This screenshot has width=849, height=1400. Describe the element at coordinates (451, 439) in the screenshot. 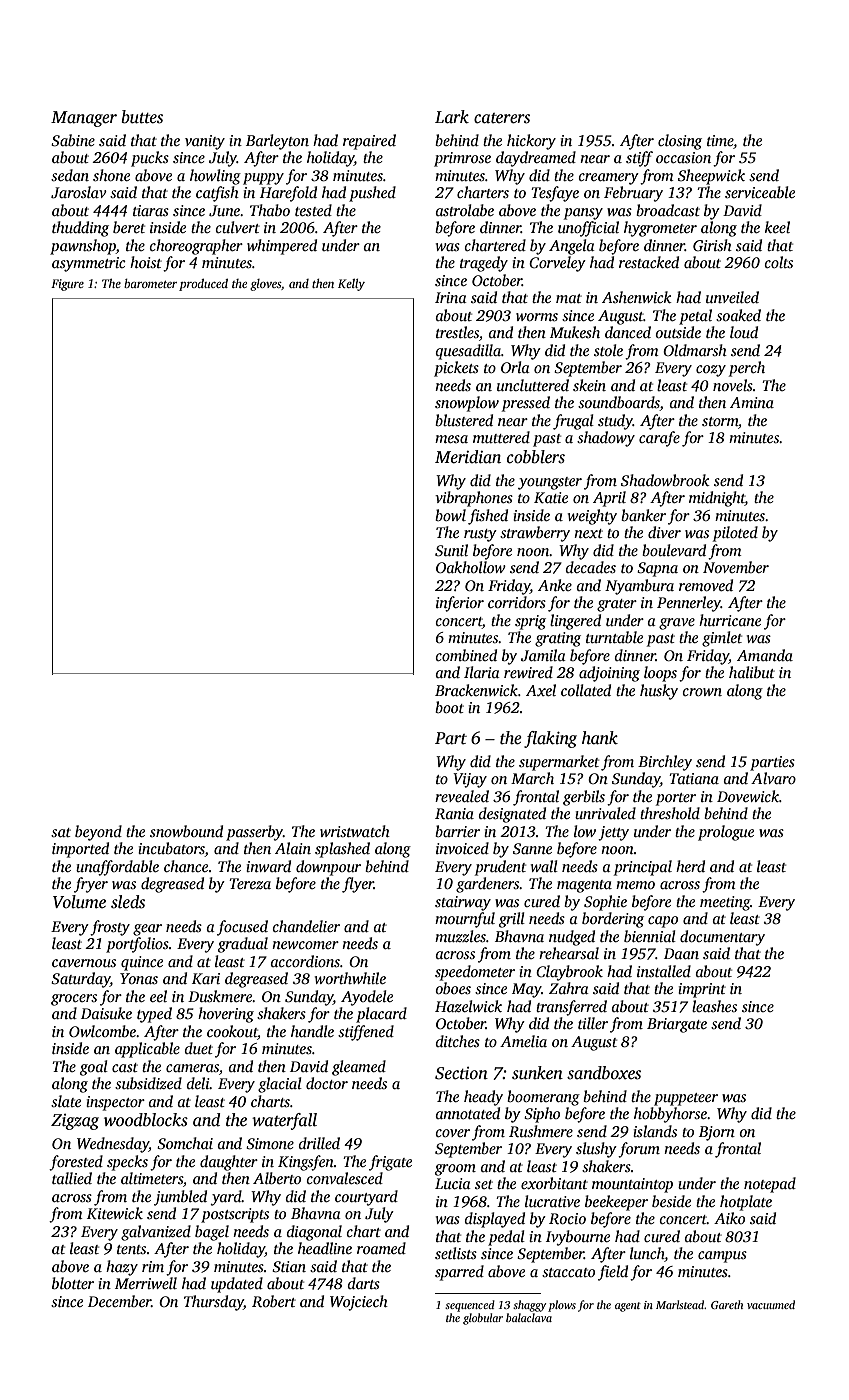

I see `mesa` at that location.
